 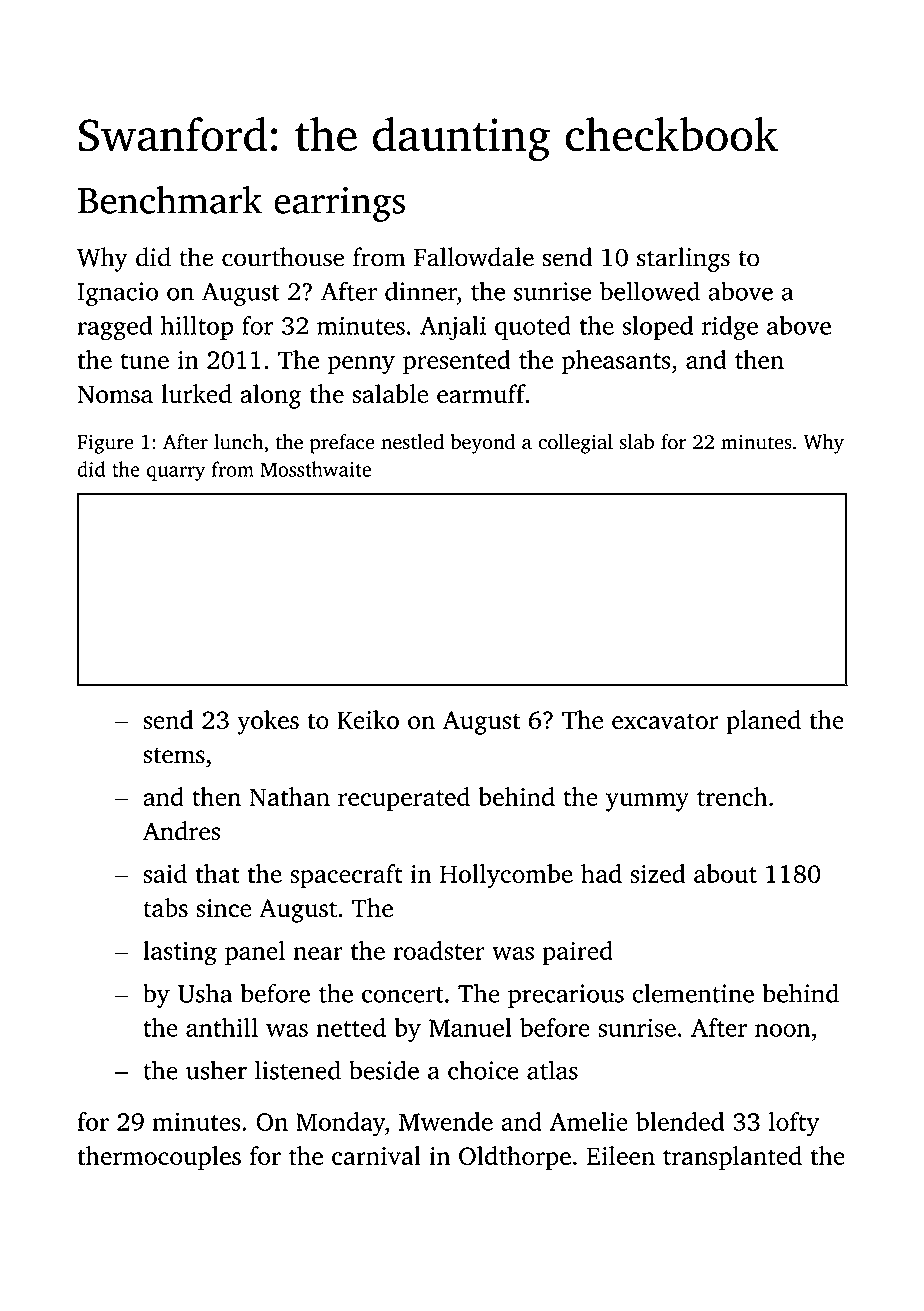 I want to click on planed, so click(x=763, y=722).
